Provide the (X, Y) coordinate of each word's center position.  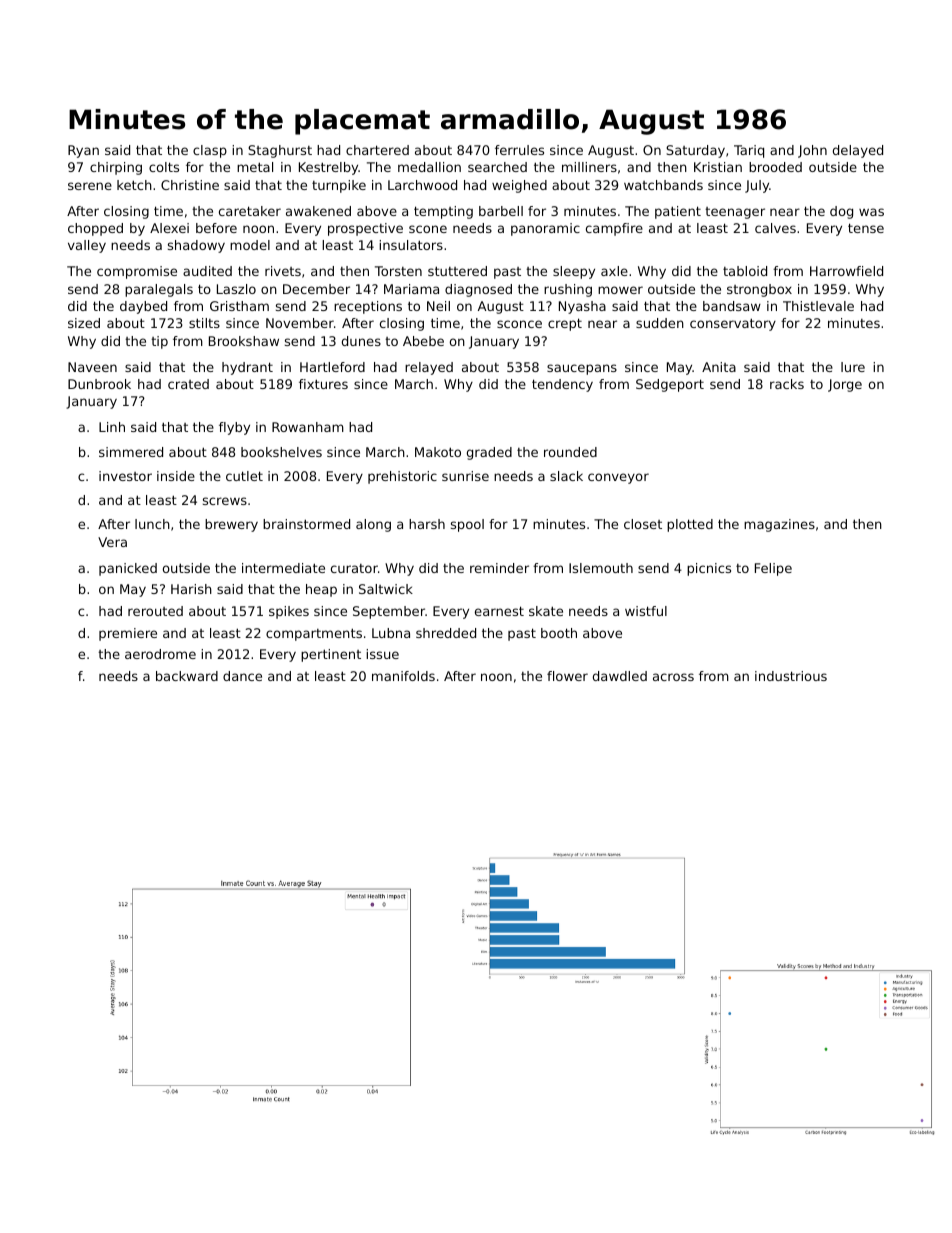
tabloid (745, 271)
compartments (314, 634)
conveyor (618, 478)
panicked (128, 569)
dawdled (620, 676)
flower (567, 676)
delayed (858, 151)
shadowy (196, 246)
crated (188, 384)
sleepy (574, 272)
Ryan (83, 151)
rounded (570, 452)
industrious (791, 676)
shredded (446, 633)
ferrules (519, 150)
